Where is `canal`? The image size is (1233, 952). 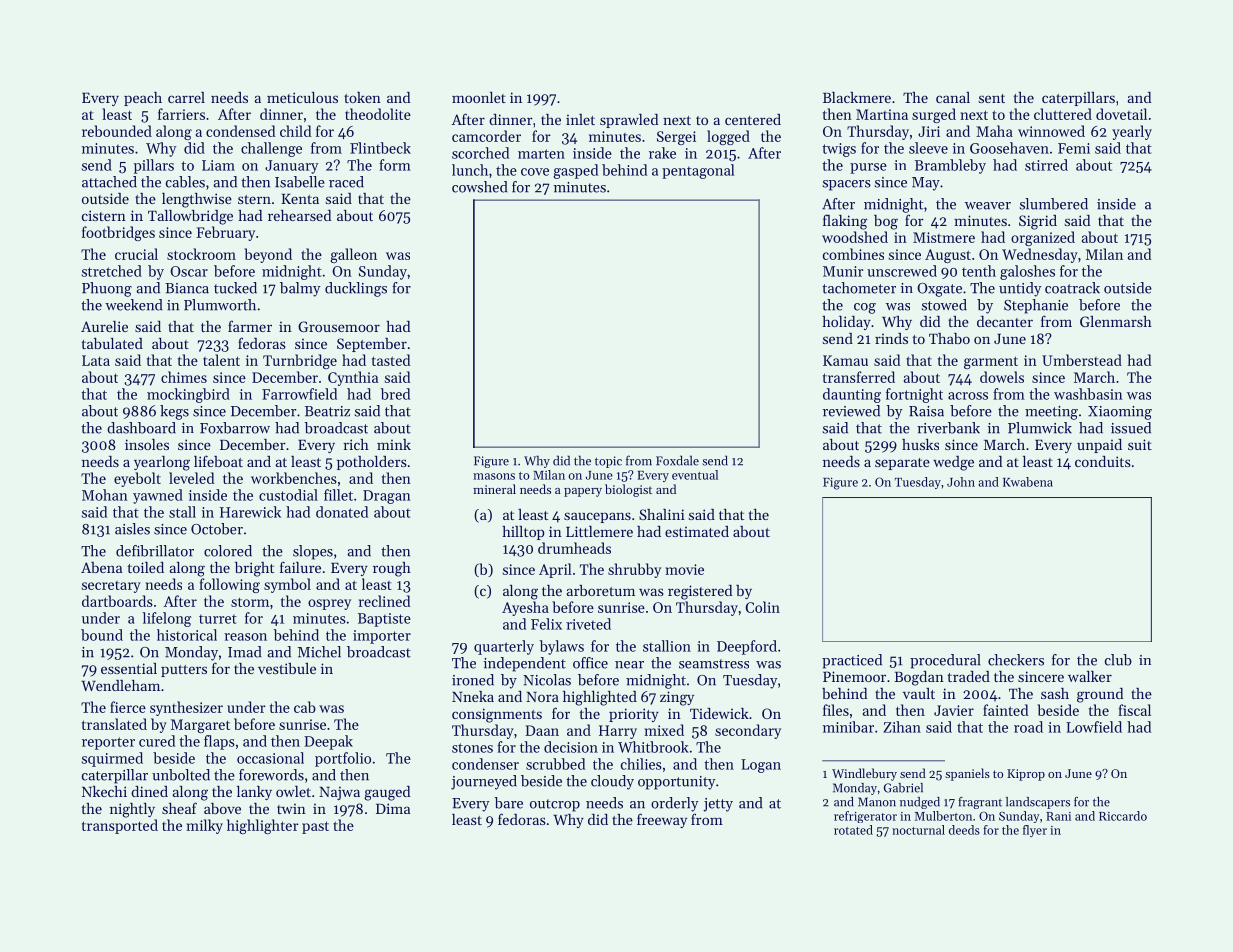 canal is located at coordinates (953, 97).
